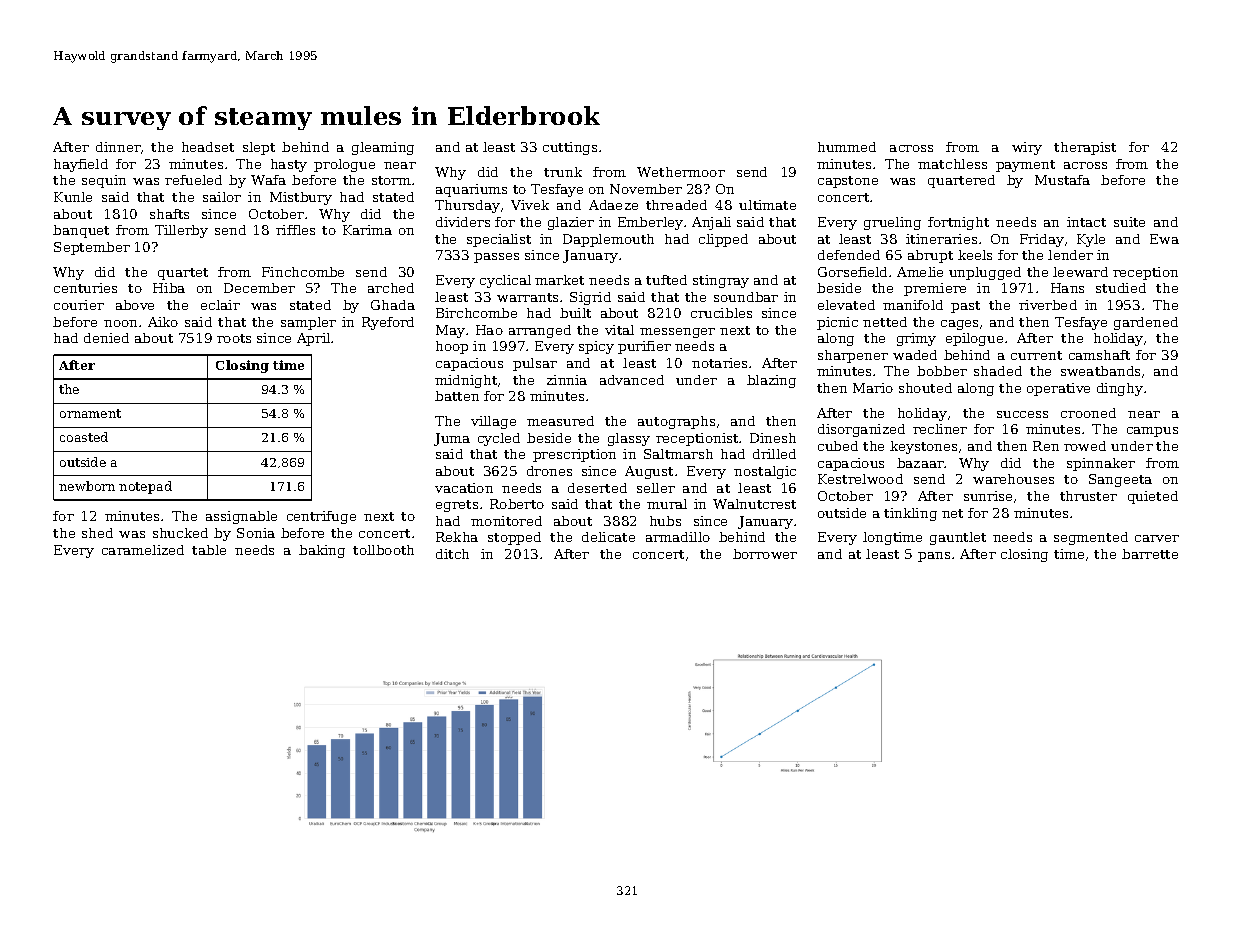 The height and width of the screenshot is (952, 1233). What do you see at coordinates (765, 554) in the screenshot?
I see `borrower` at bounding box center [765, 554].
